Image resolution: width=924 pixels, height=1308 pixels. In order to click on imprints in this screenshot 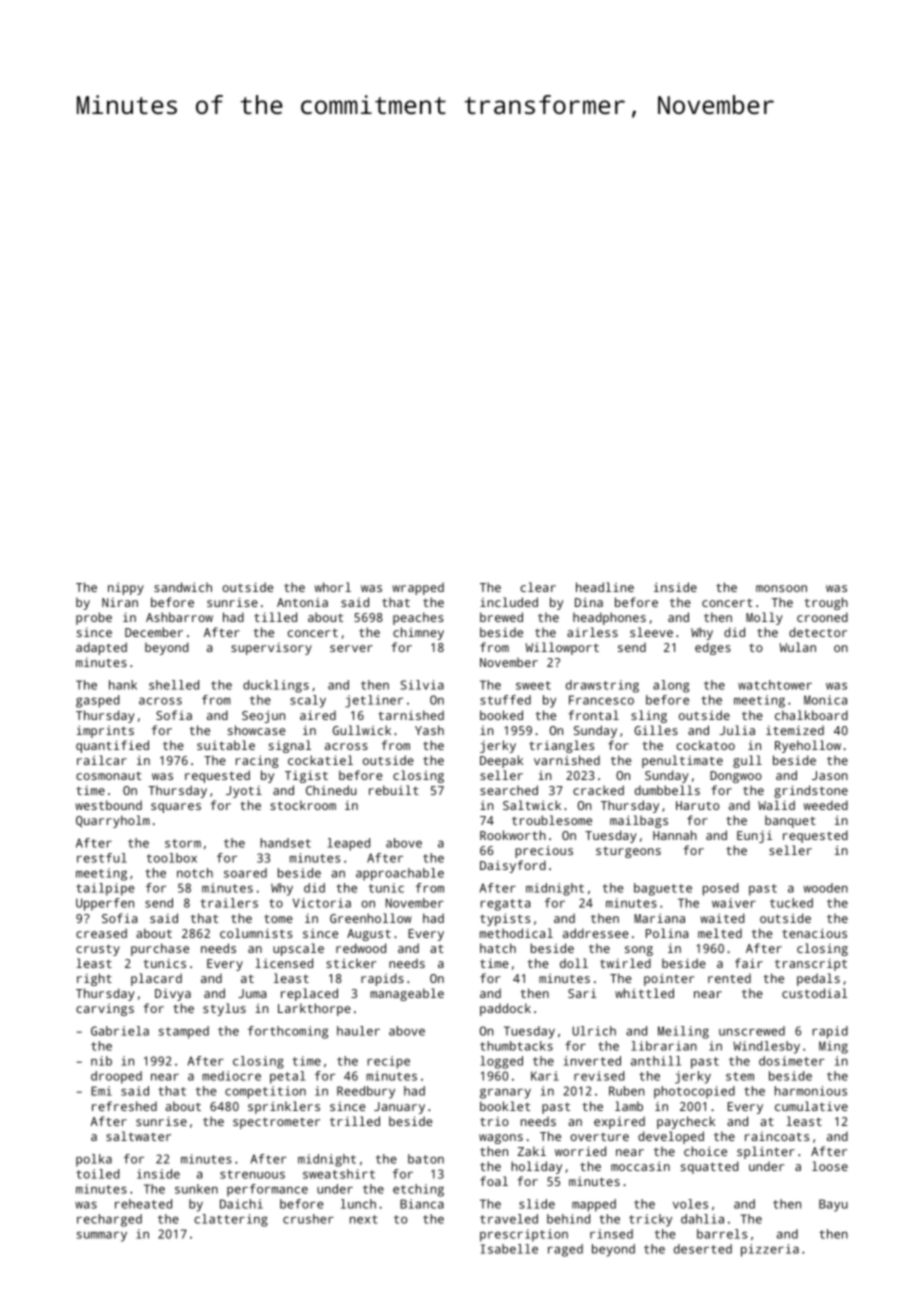, I will do `click(105, 731)`.
